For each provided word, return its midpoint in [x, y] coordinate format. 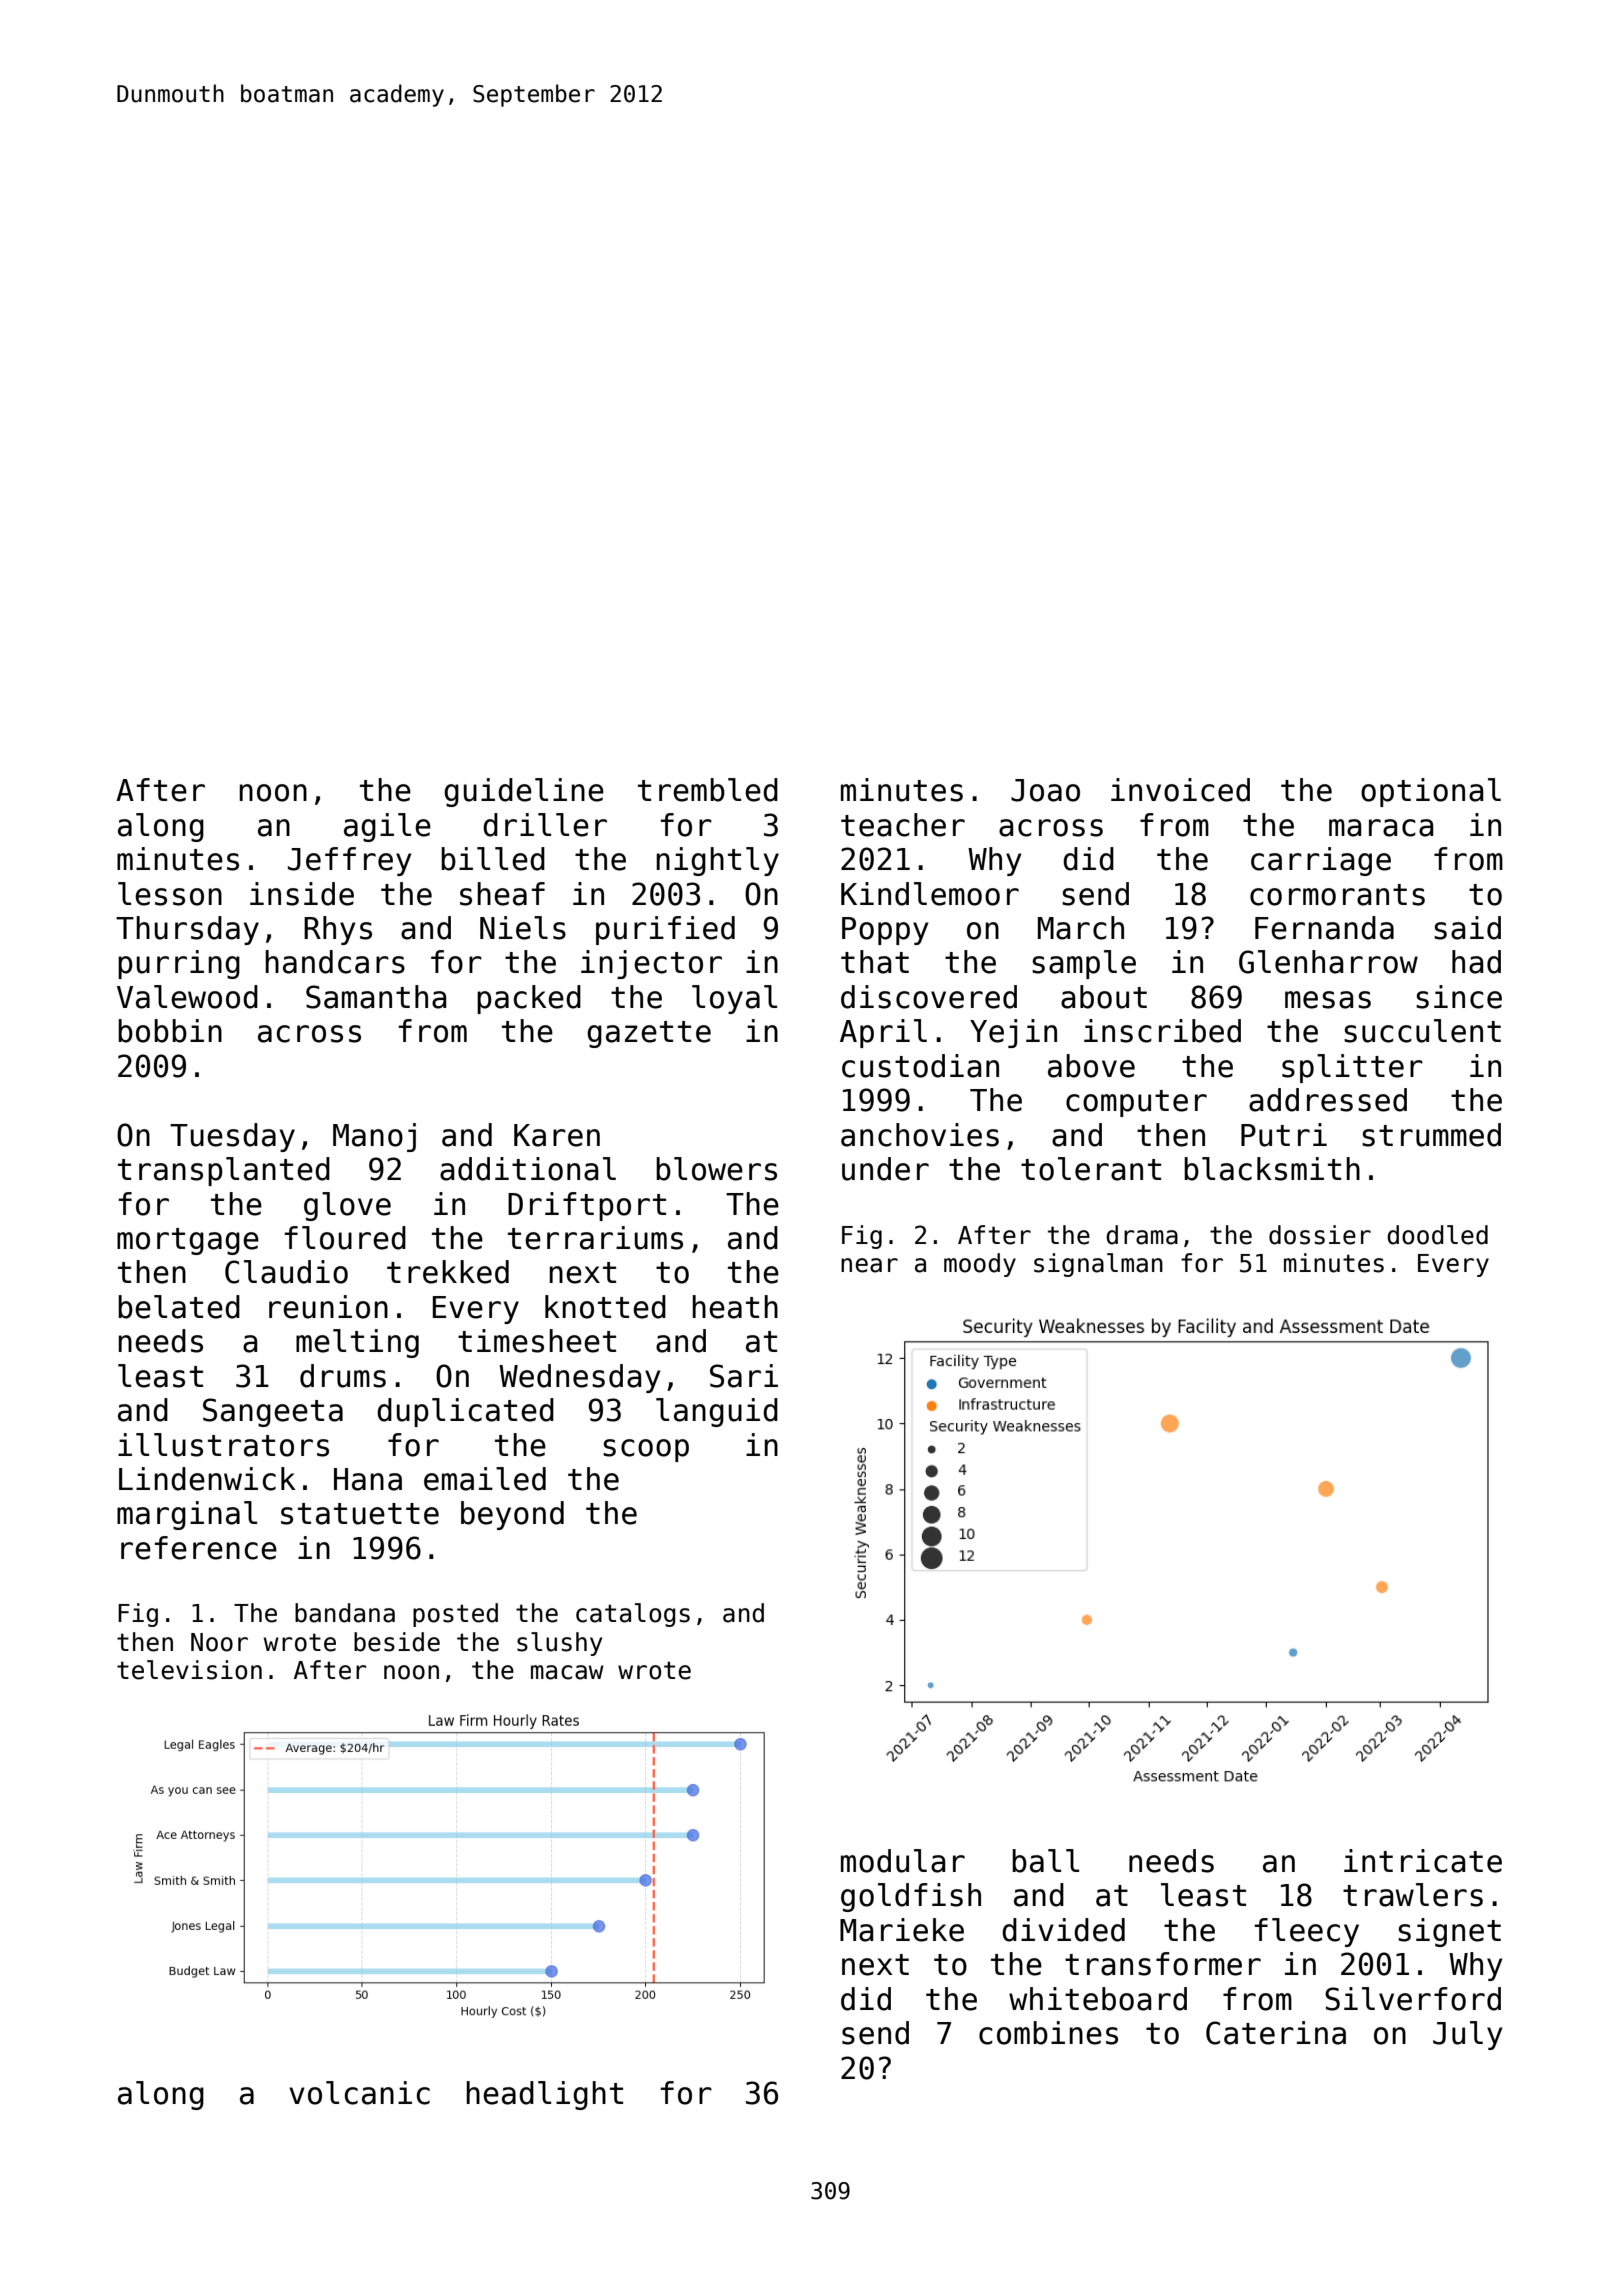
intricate [1423, 1861]
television [189, 1670]
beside [397, 1642]
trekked [448, 1272]
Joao [1045, 790]
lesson [170, 894]
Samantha [376, 997]
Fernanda [1324, 928]
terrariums [595, 1238]
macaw [567, 1672]
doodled [1437, 1235]
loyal [734, 999]
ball [1045, 1861]
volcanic [359, 2093]
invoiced [1180, 790]
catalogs [633, 1615]
